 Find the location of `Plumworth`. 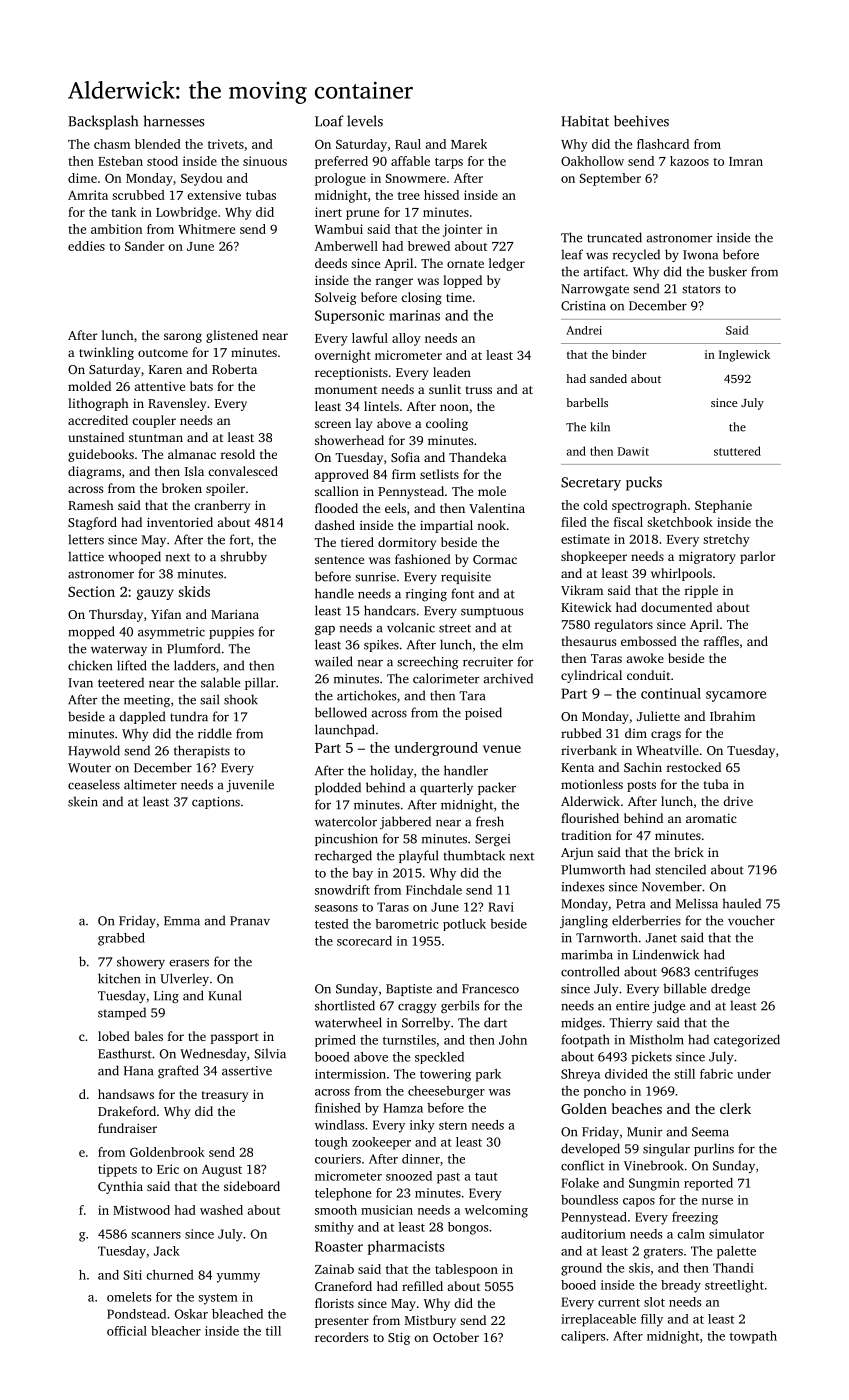

Plumworth is located at coordinates (593, 869).
